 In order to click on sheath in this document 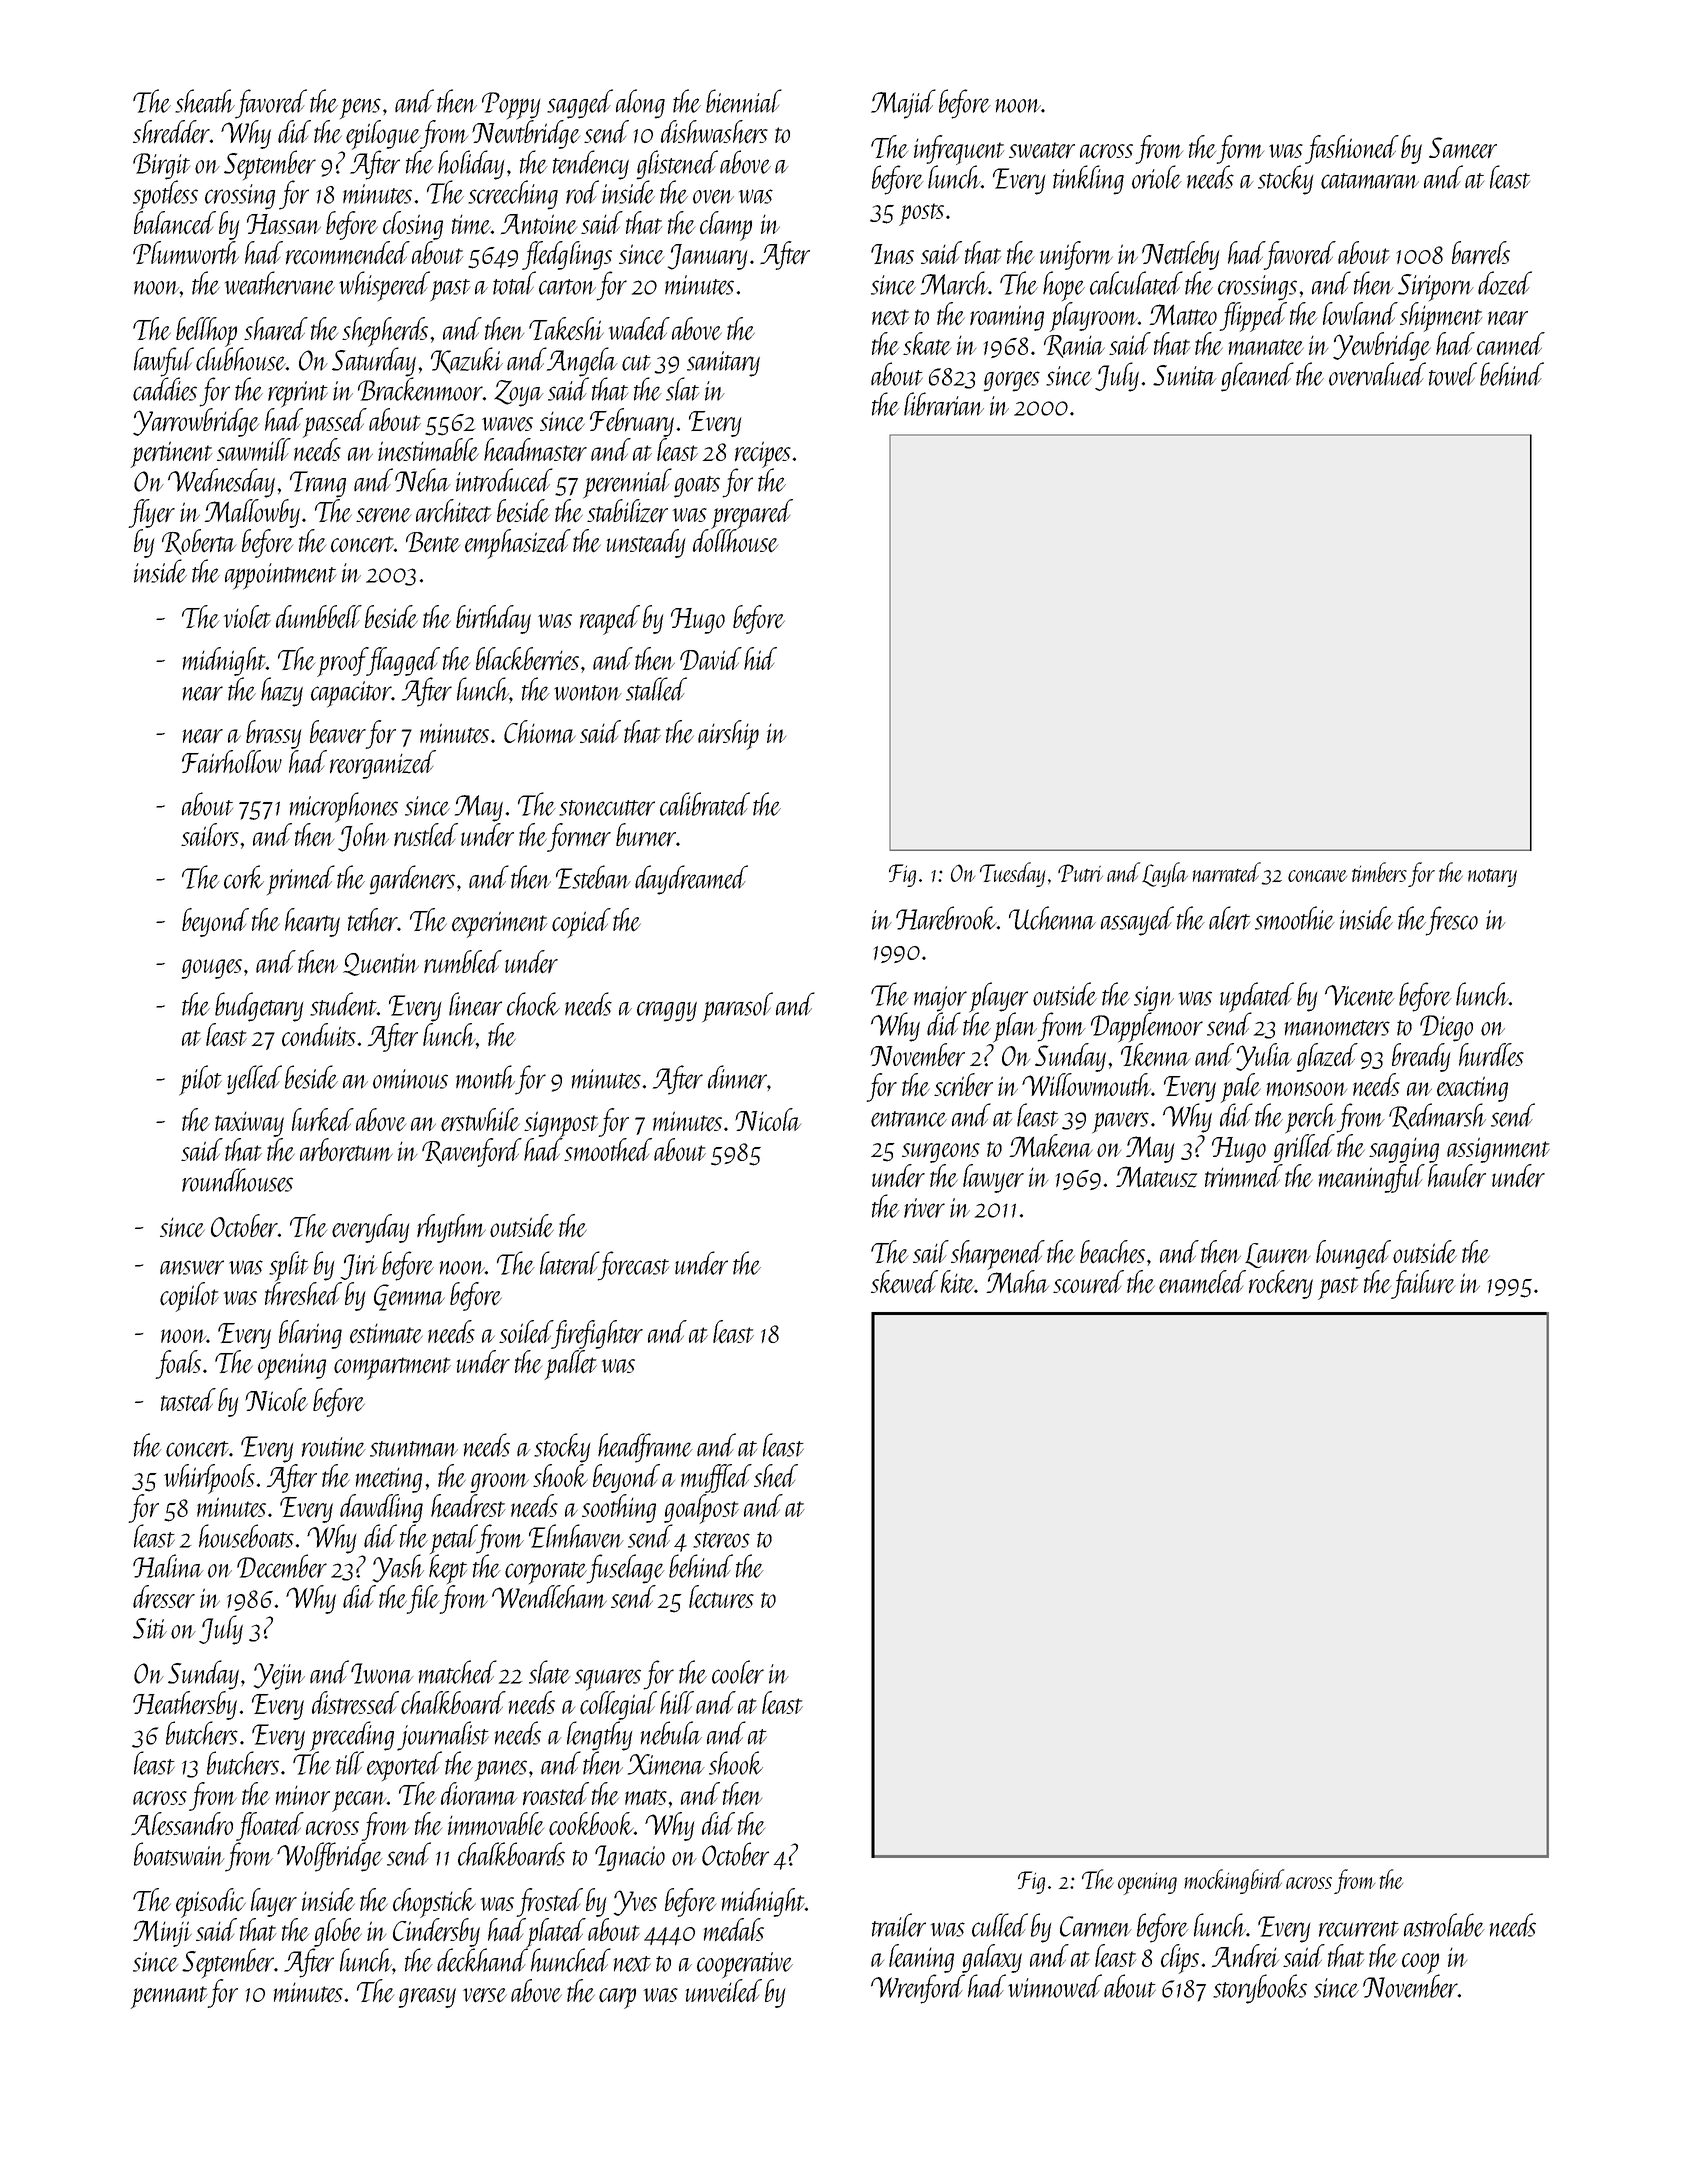, I will do `click(205, 101)`.
